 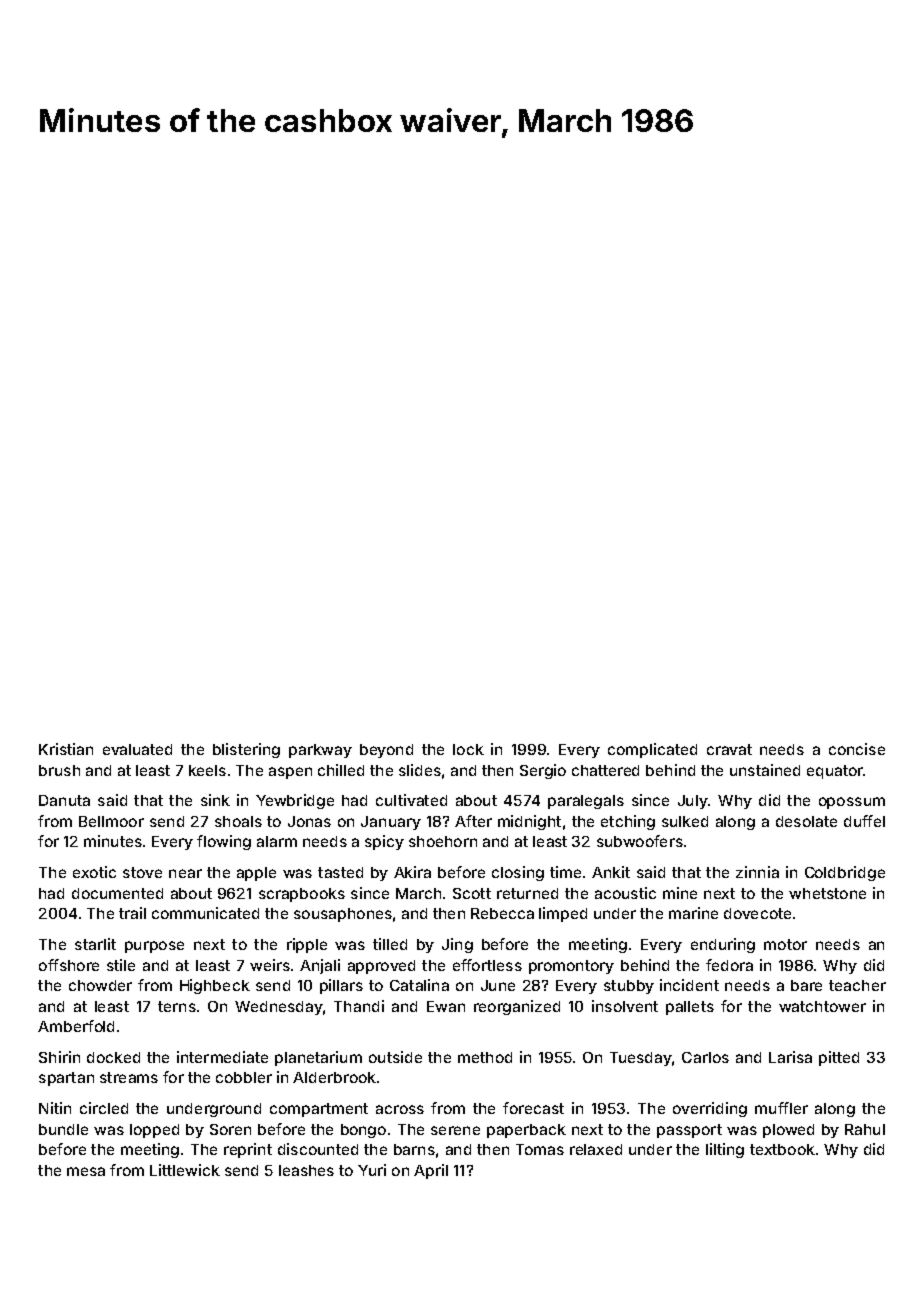 What do you see at coordinates (652, 750) in the screenshot?
I see `complicated` at bounding box center [652, 750].
